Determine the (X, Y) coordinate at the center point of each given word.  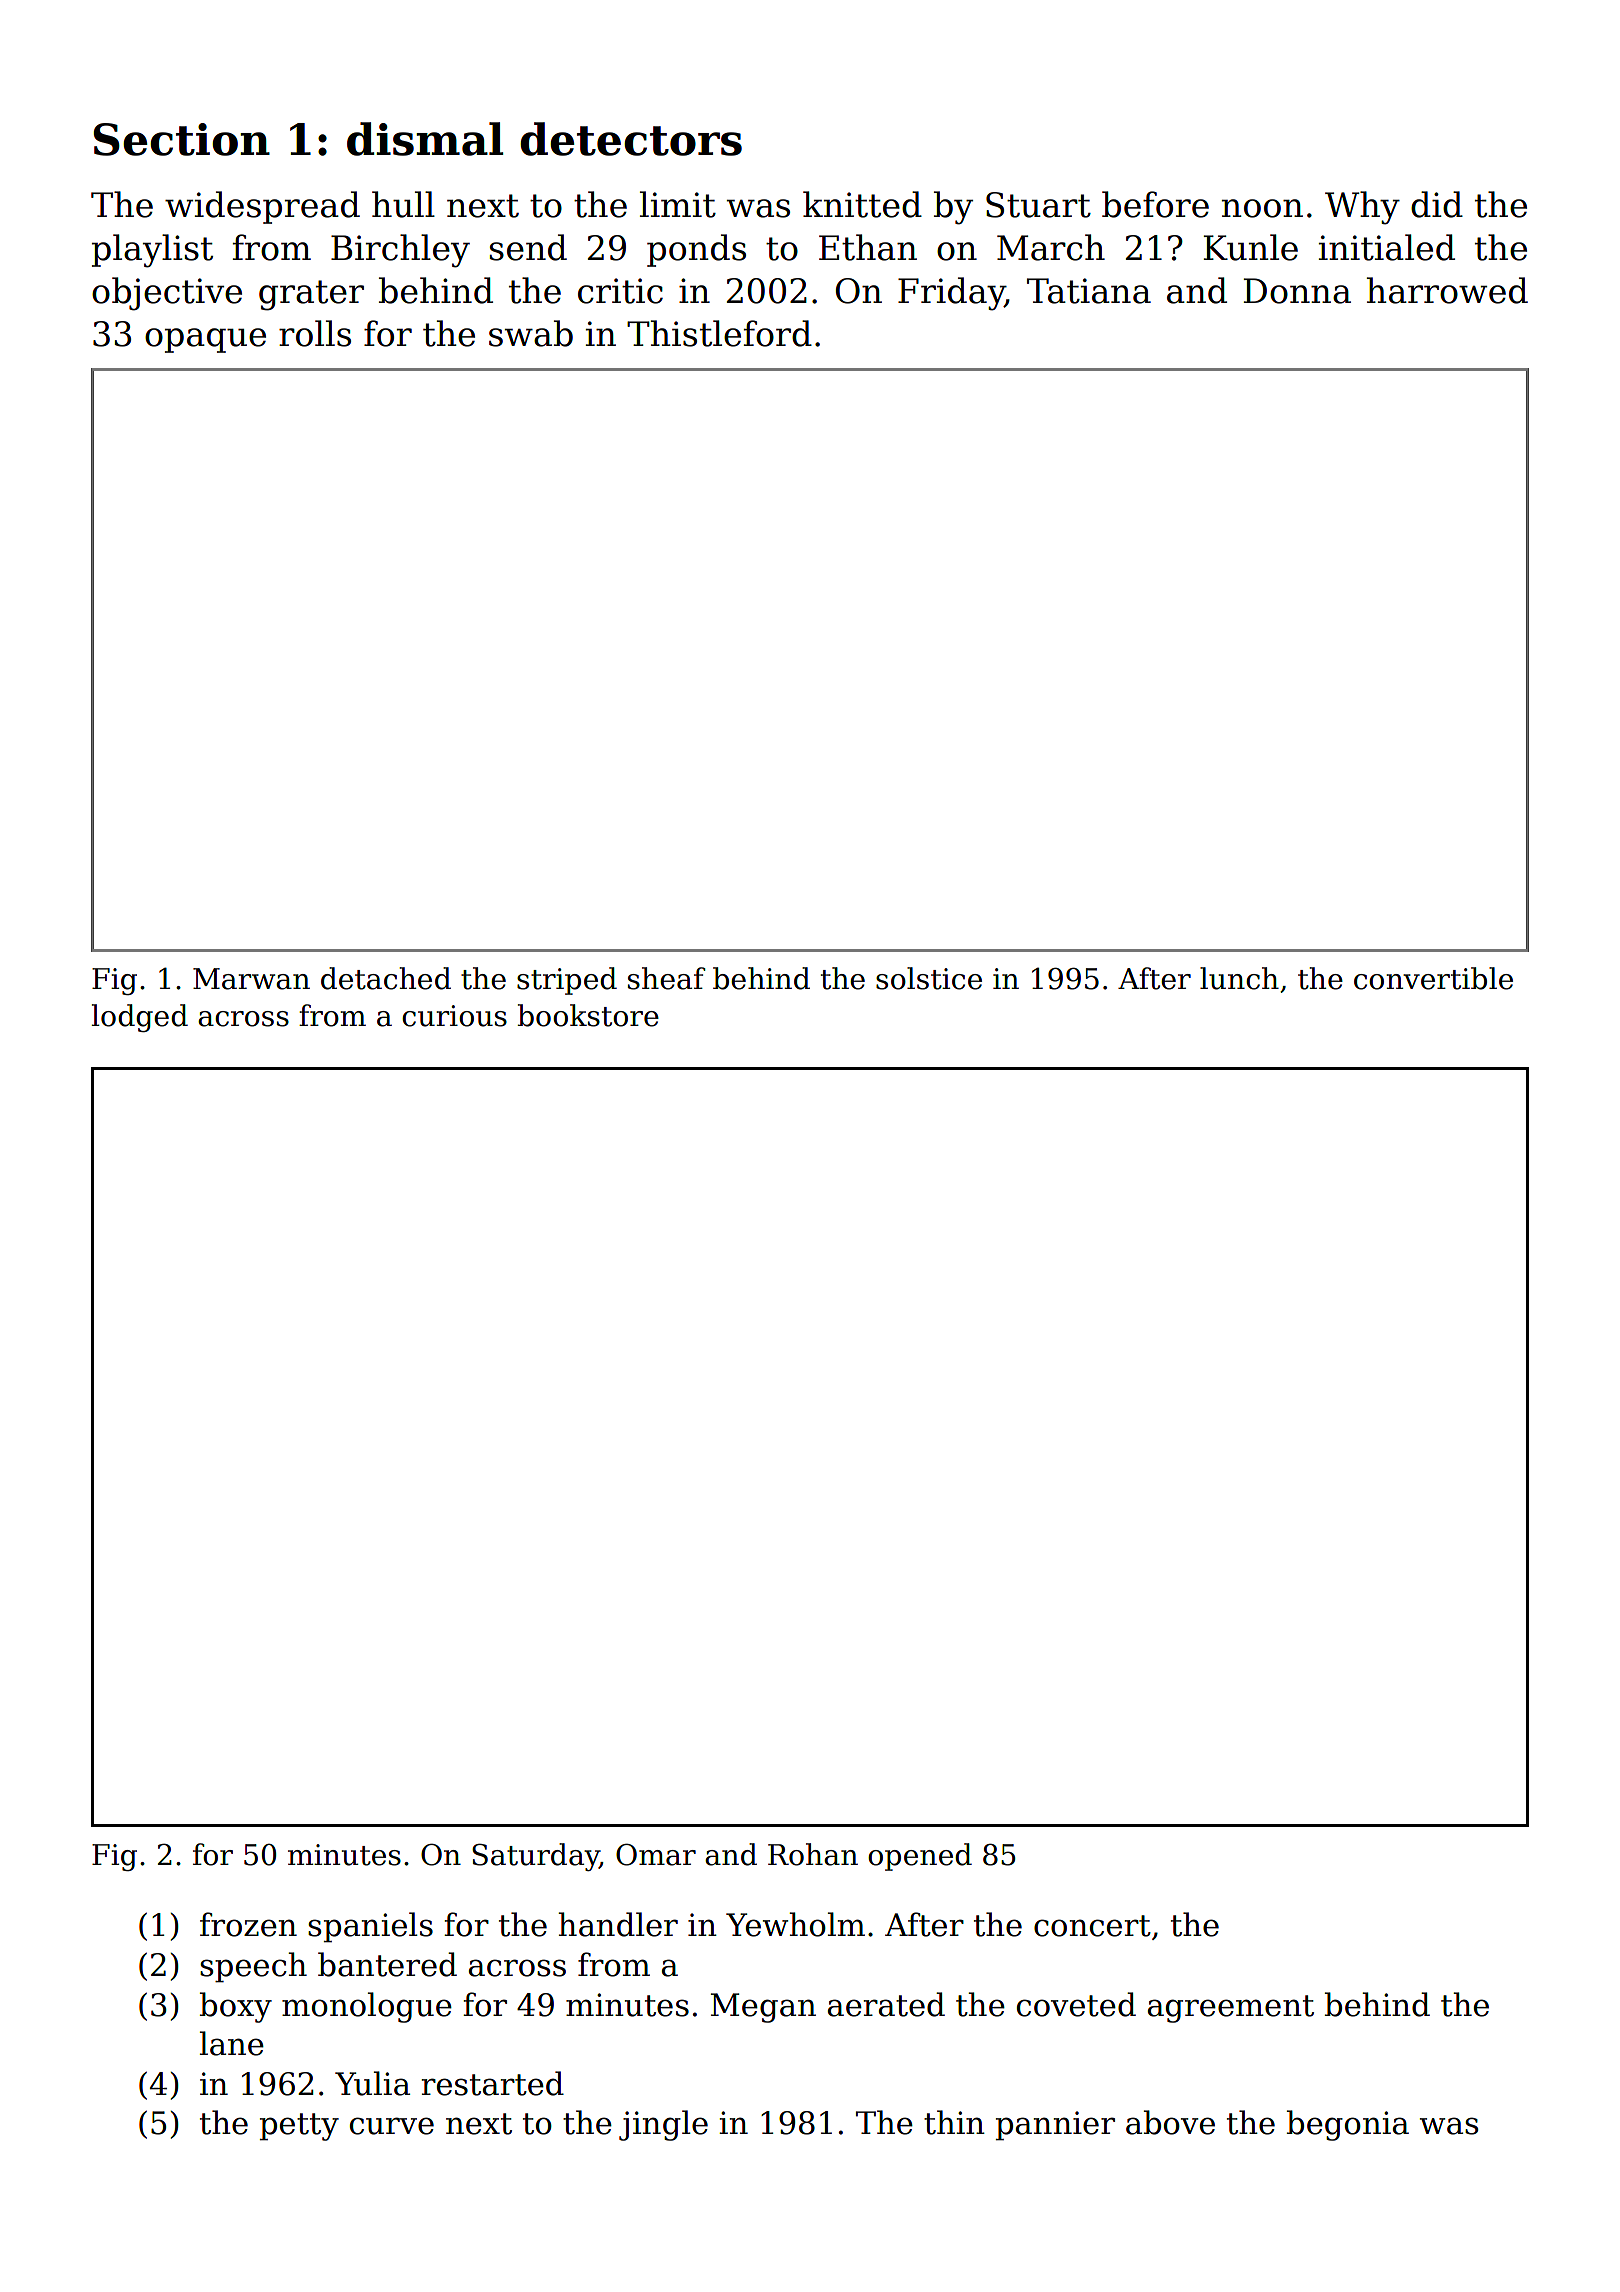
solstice (929, 978)
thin (954, 2122)
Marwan (251, 979)
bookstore (588, 1015)
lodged (139, 1018)
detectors (631, 139)
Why (1362, 208)
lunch (1239, 978)
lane (232, 2043)
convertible (1433, 978)
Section (181, 139)
